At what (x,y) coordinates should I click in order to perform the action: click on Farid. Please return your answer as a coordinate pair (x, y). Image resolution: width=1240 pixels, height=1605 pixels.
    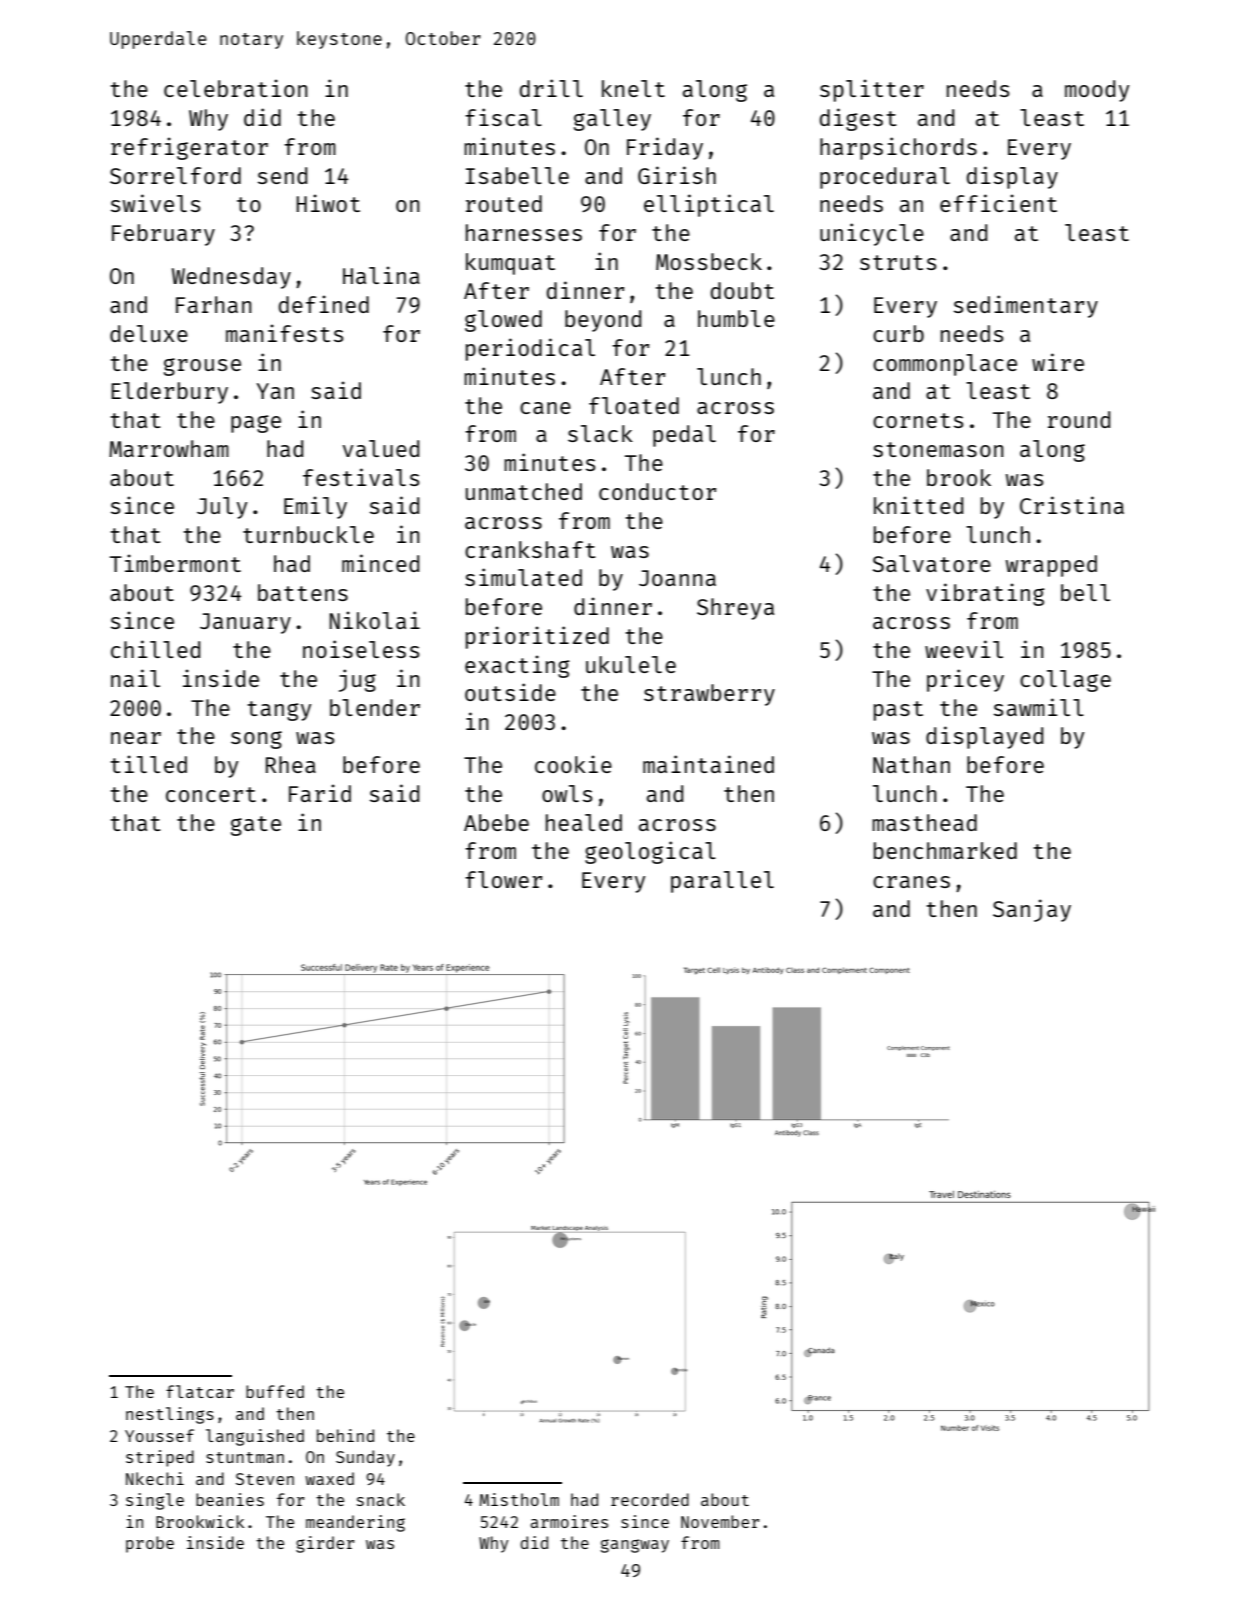
    Looking at the image, I should click on (320, 793).
